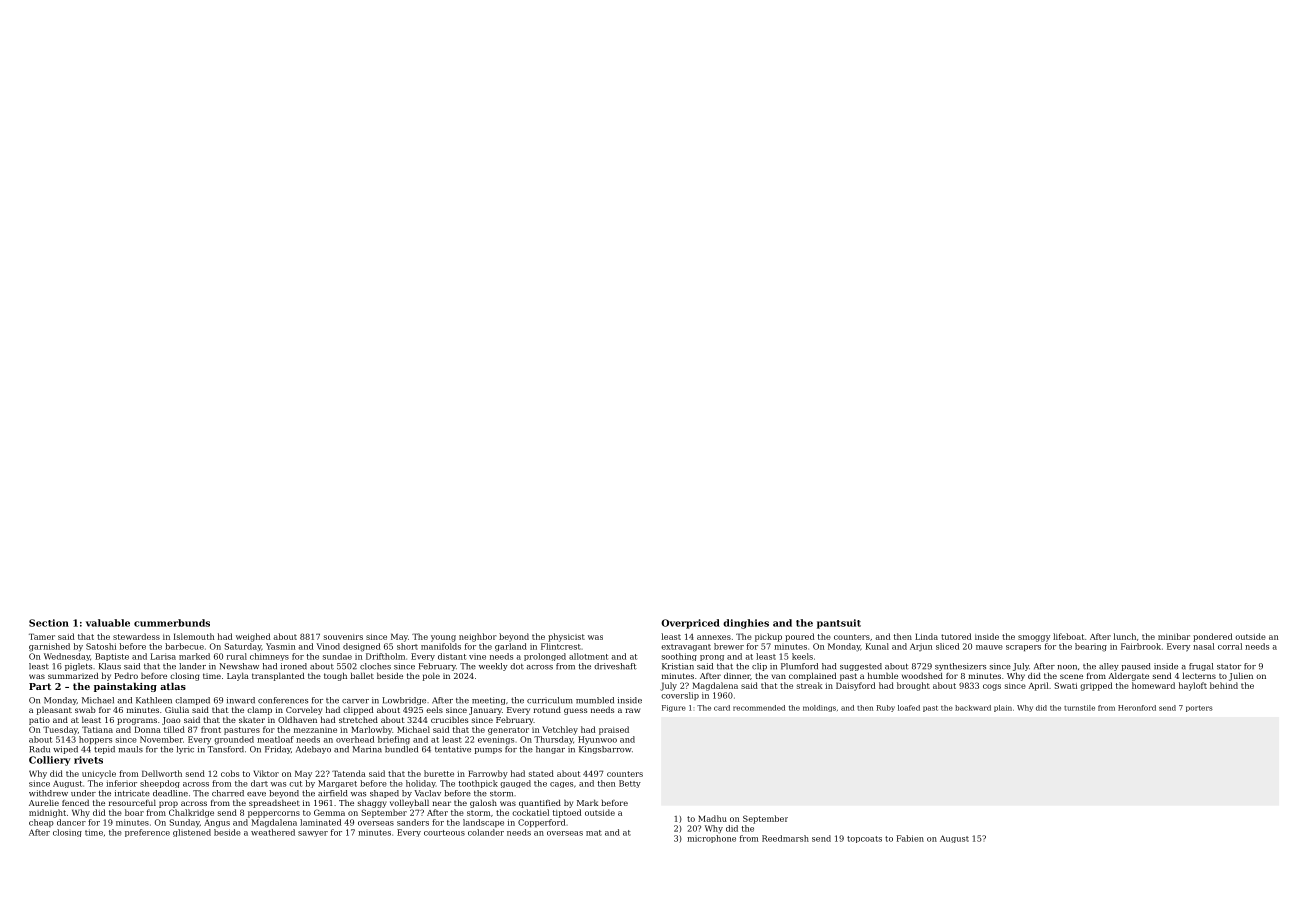 Image resolution: width=1308 pixels, height=924 pixels. Describe the element at coordinates (605, 750) in the image. I see `Kingsbarrow` at that location.
